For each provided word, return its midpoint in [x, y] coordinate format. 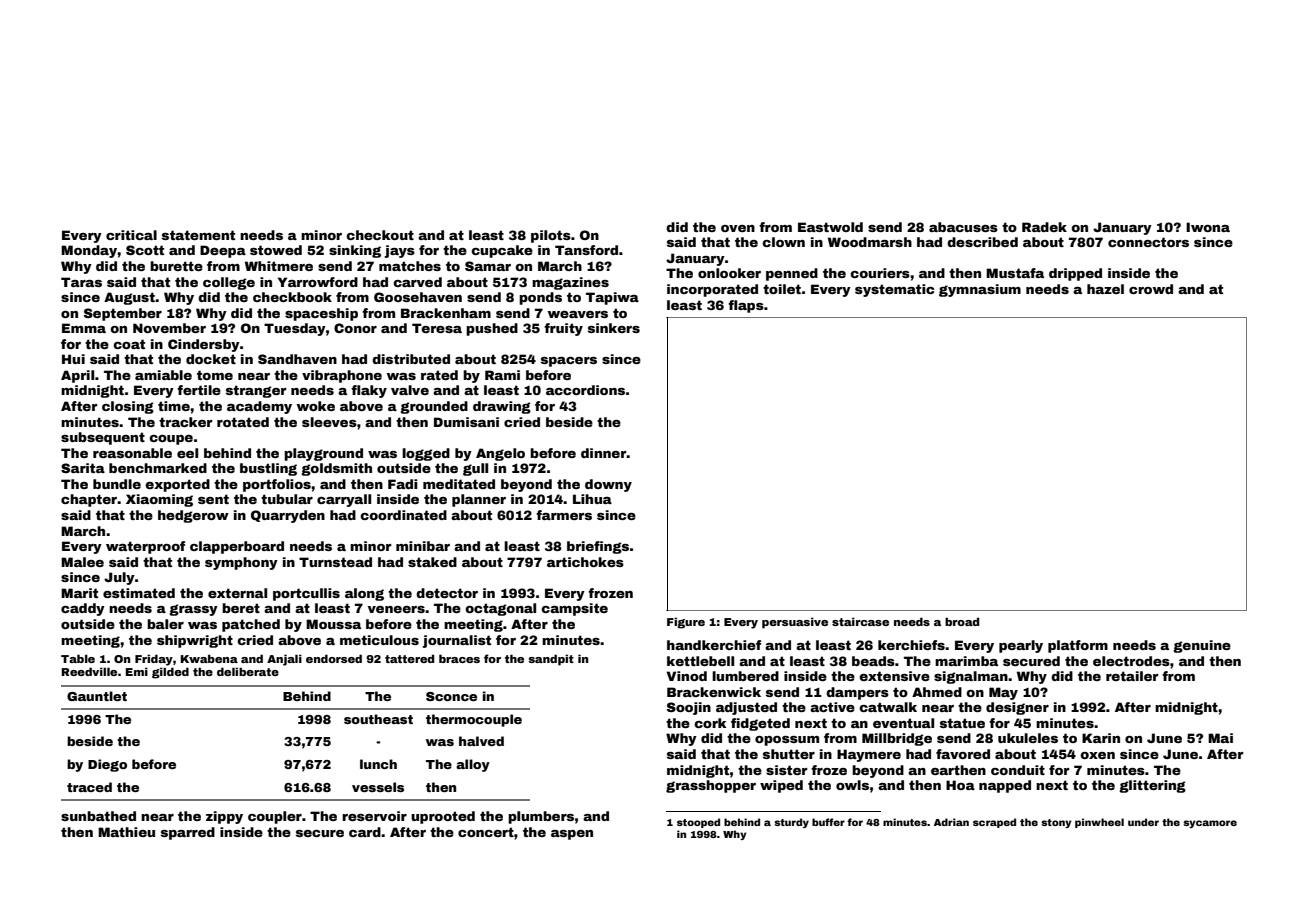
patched [251, 625]
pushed [492, 329]
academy [259, 407]
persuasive [795, 623]
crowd [1151, 289]
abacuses [963, 227]
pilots [551, 236]
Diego [107, 765]
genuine [1202, 646]
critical [131, 235]
